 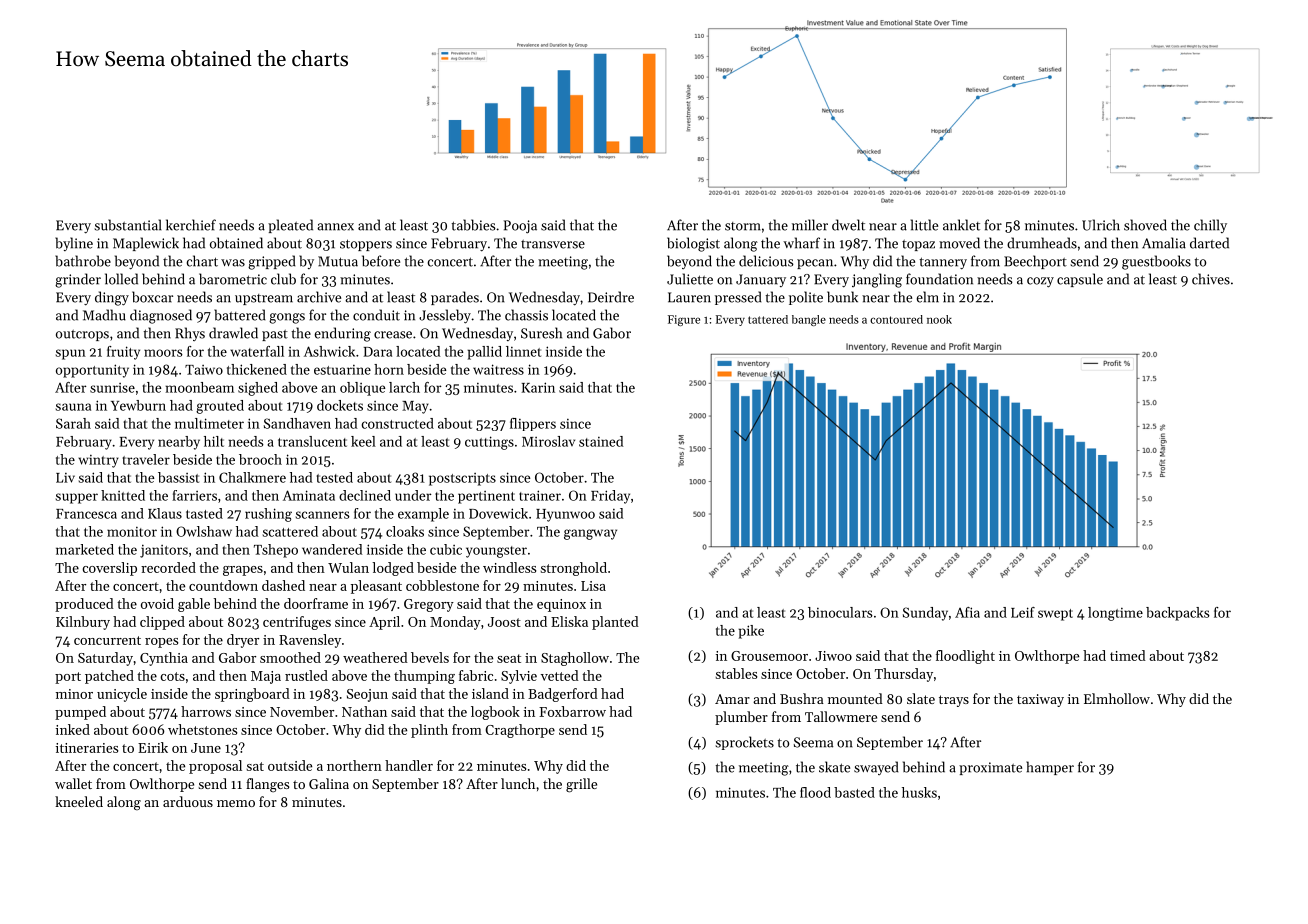 I want to click on Pooja, so click(x=520, y=227).
